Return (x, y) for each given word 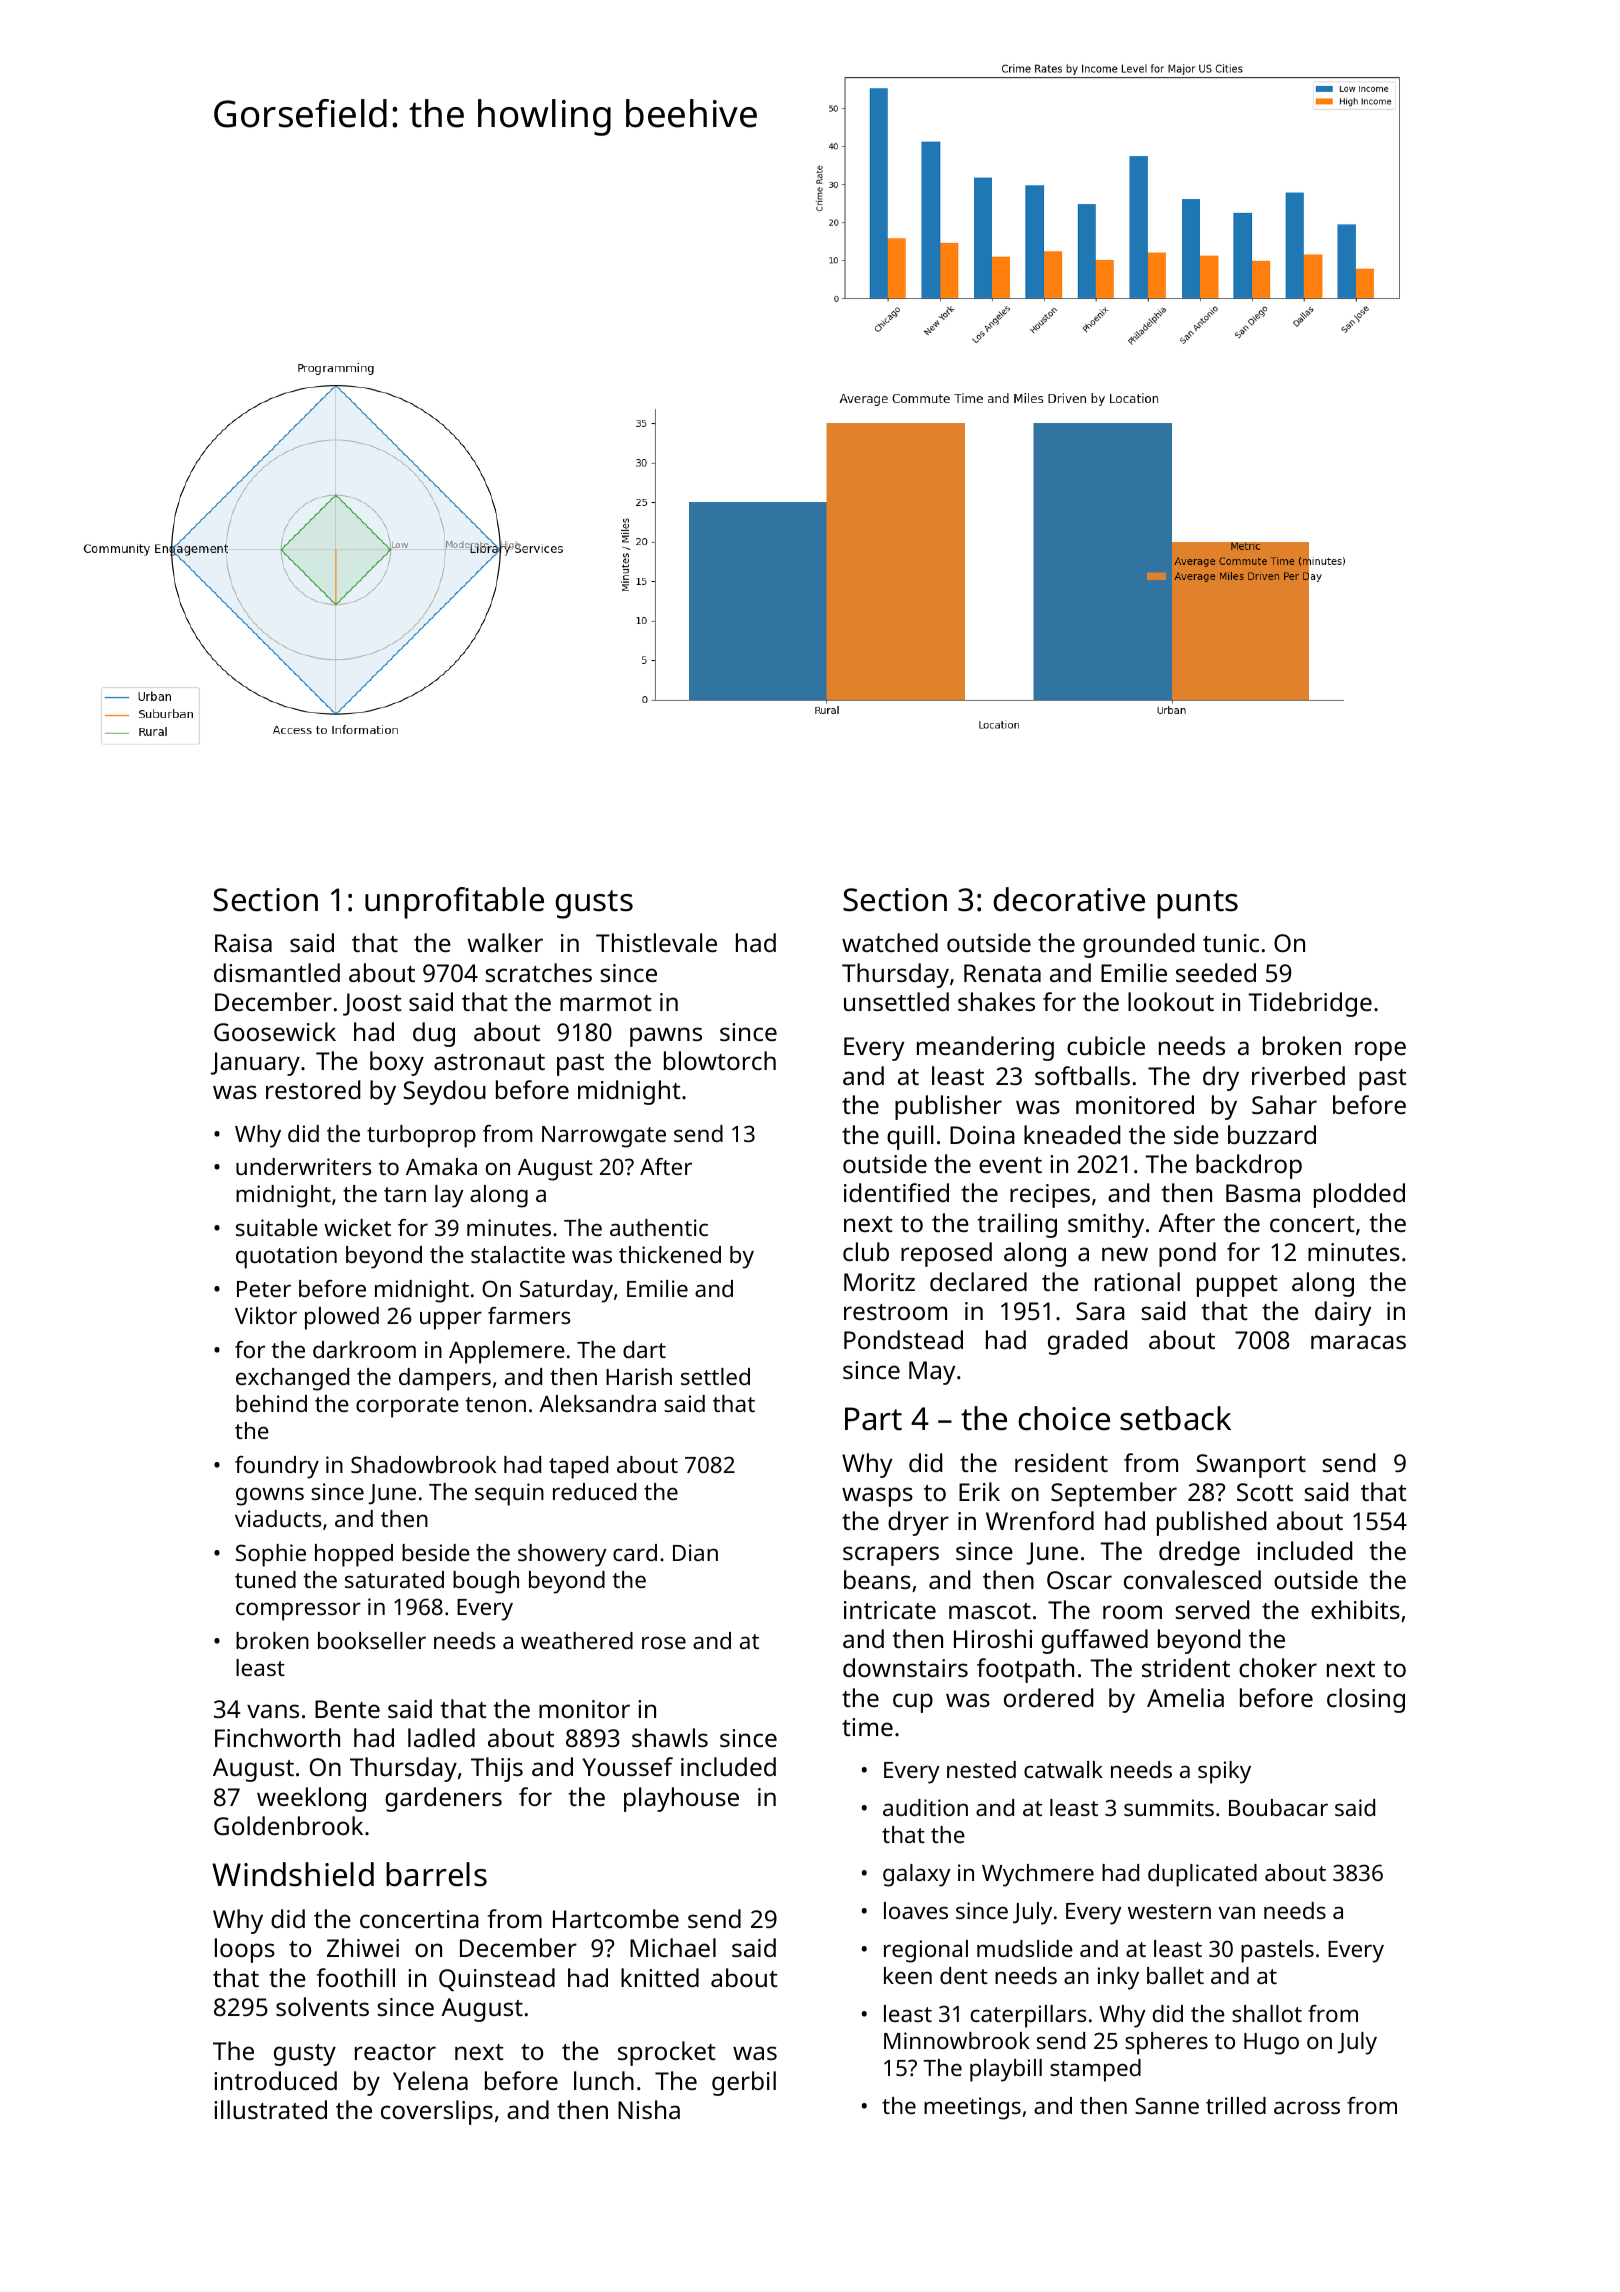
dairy (1343, 1313)
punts (1197, 904)
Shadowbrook (423, 1464)
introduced (275, 2080)
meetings (972, 2108)
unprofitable (454, 903)
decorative (1069, 899)
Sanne (1167, 2105)
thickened (670, 1254)
